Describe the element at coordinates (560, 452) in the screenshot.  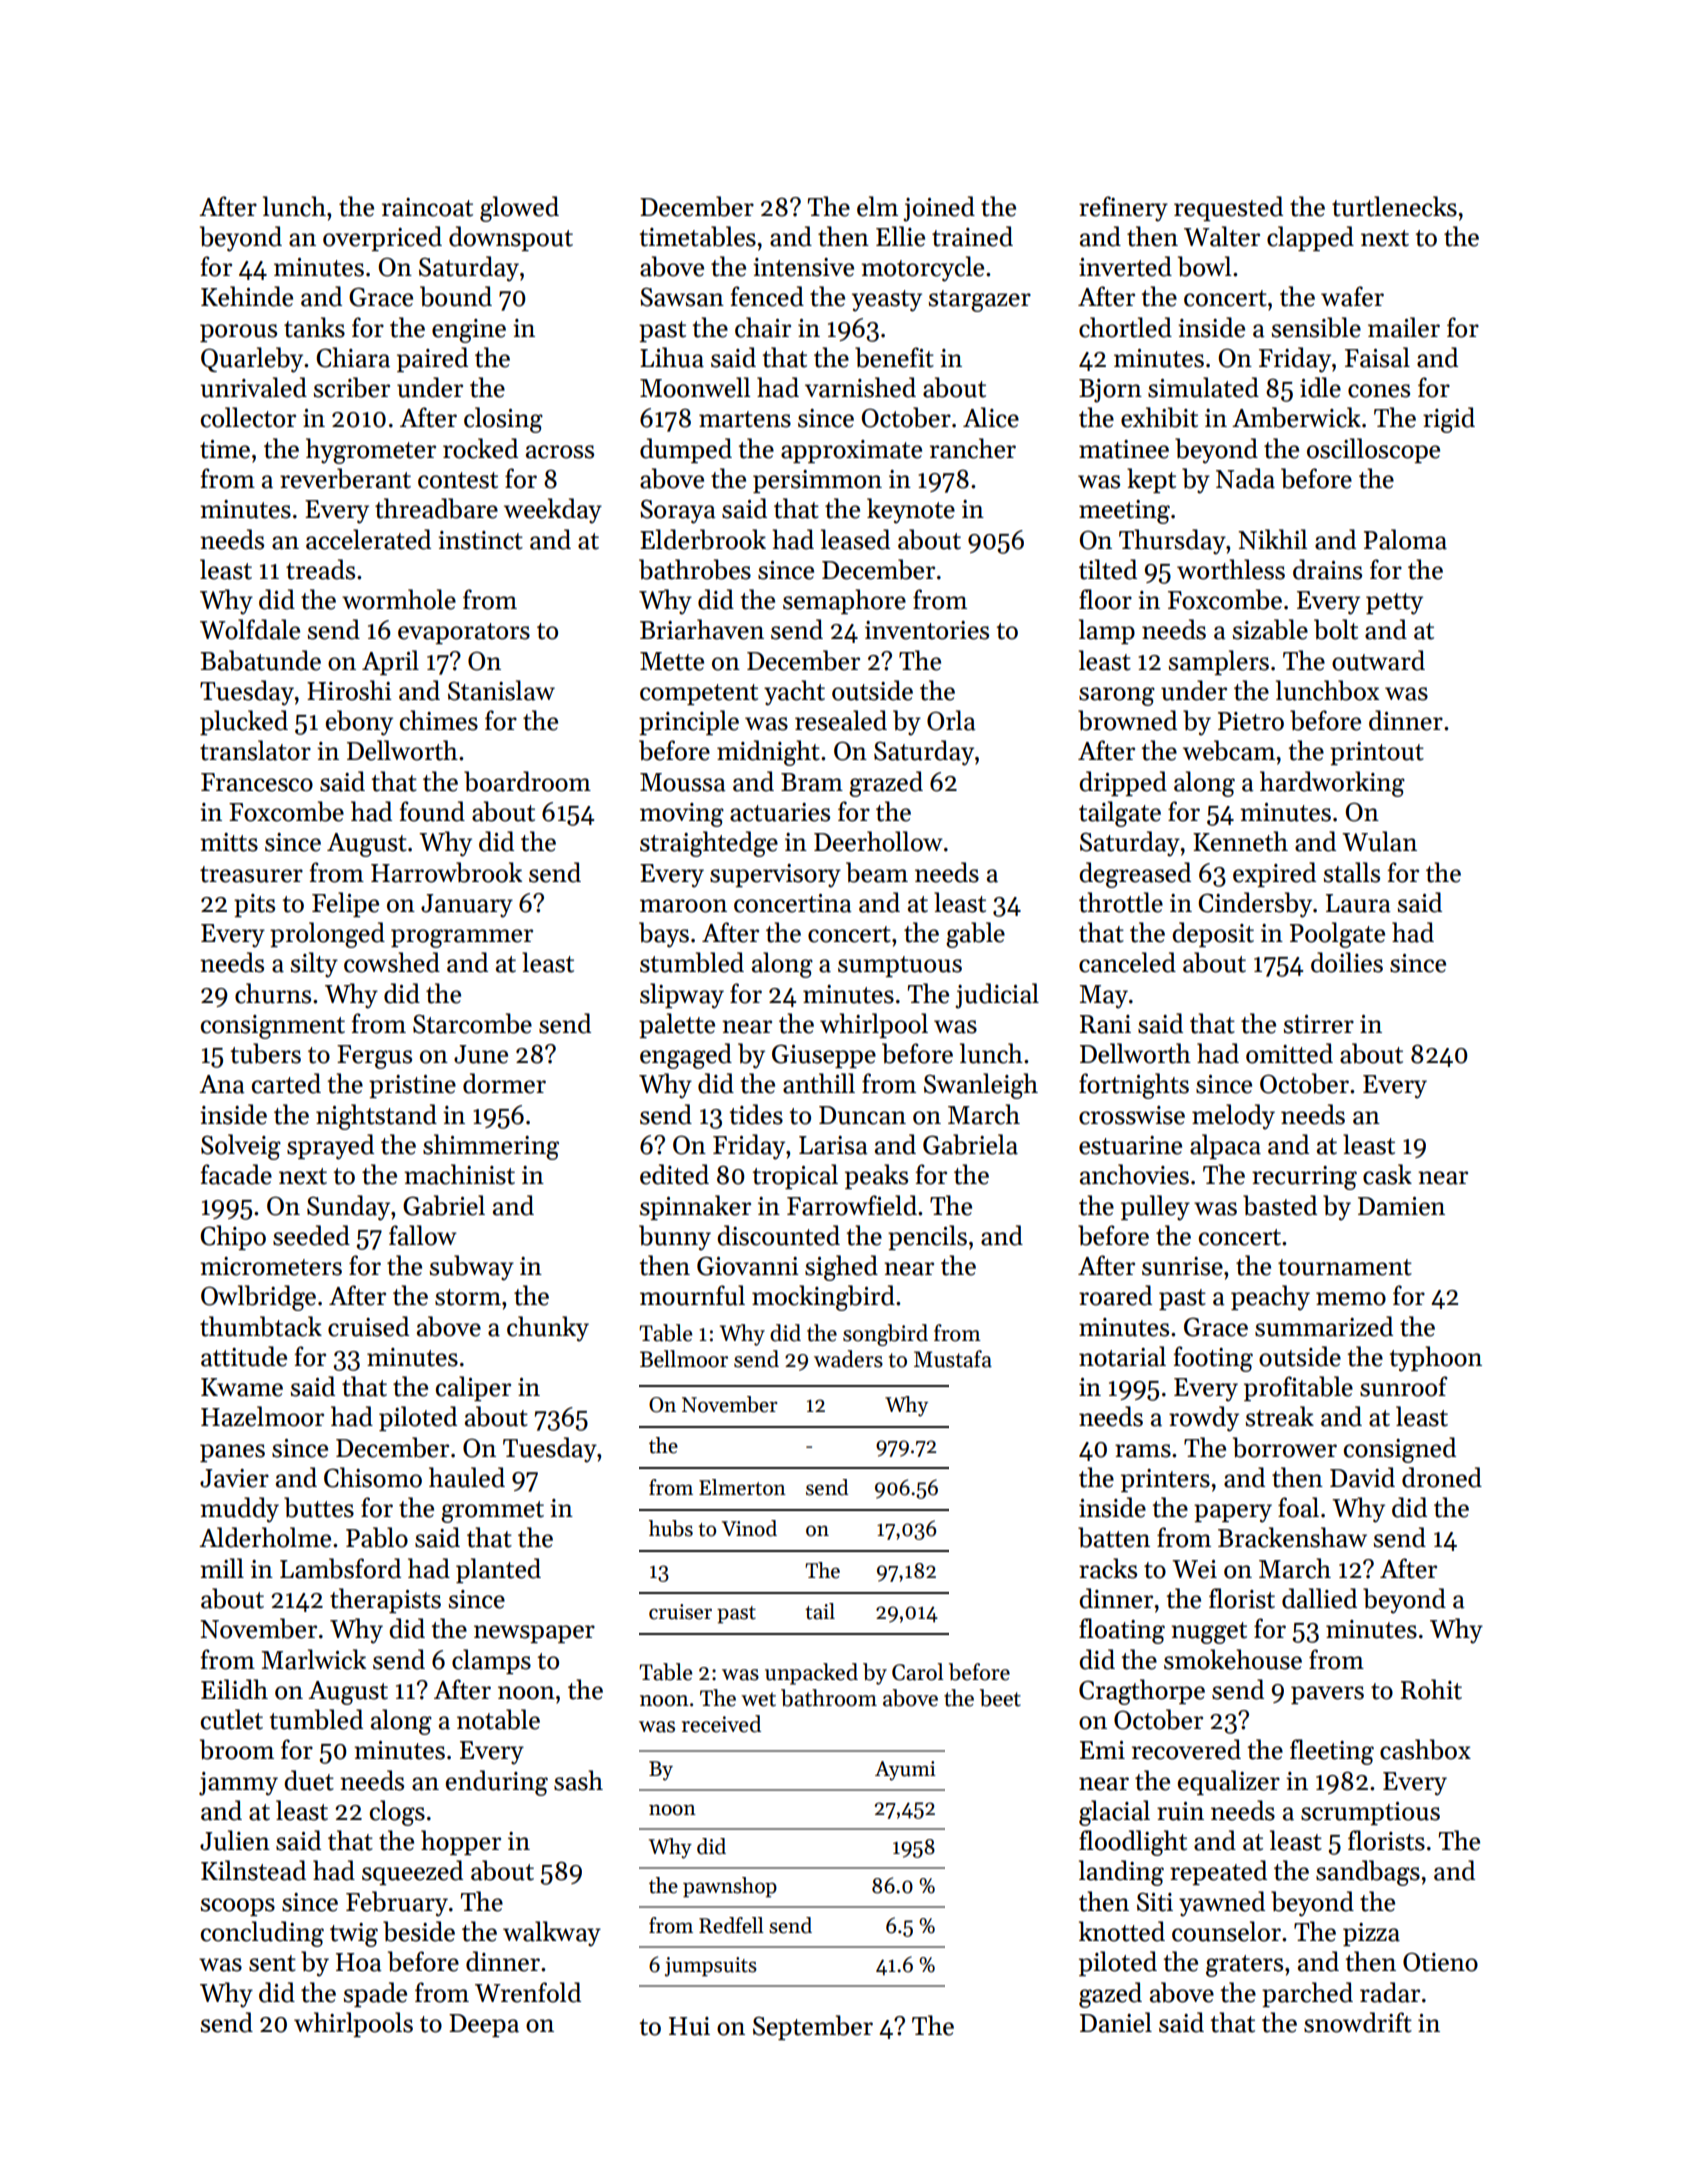
I see `across` at that location.
